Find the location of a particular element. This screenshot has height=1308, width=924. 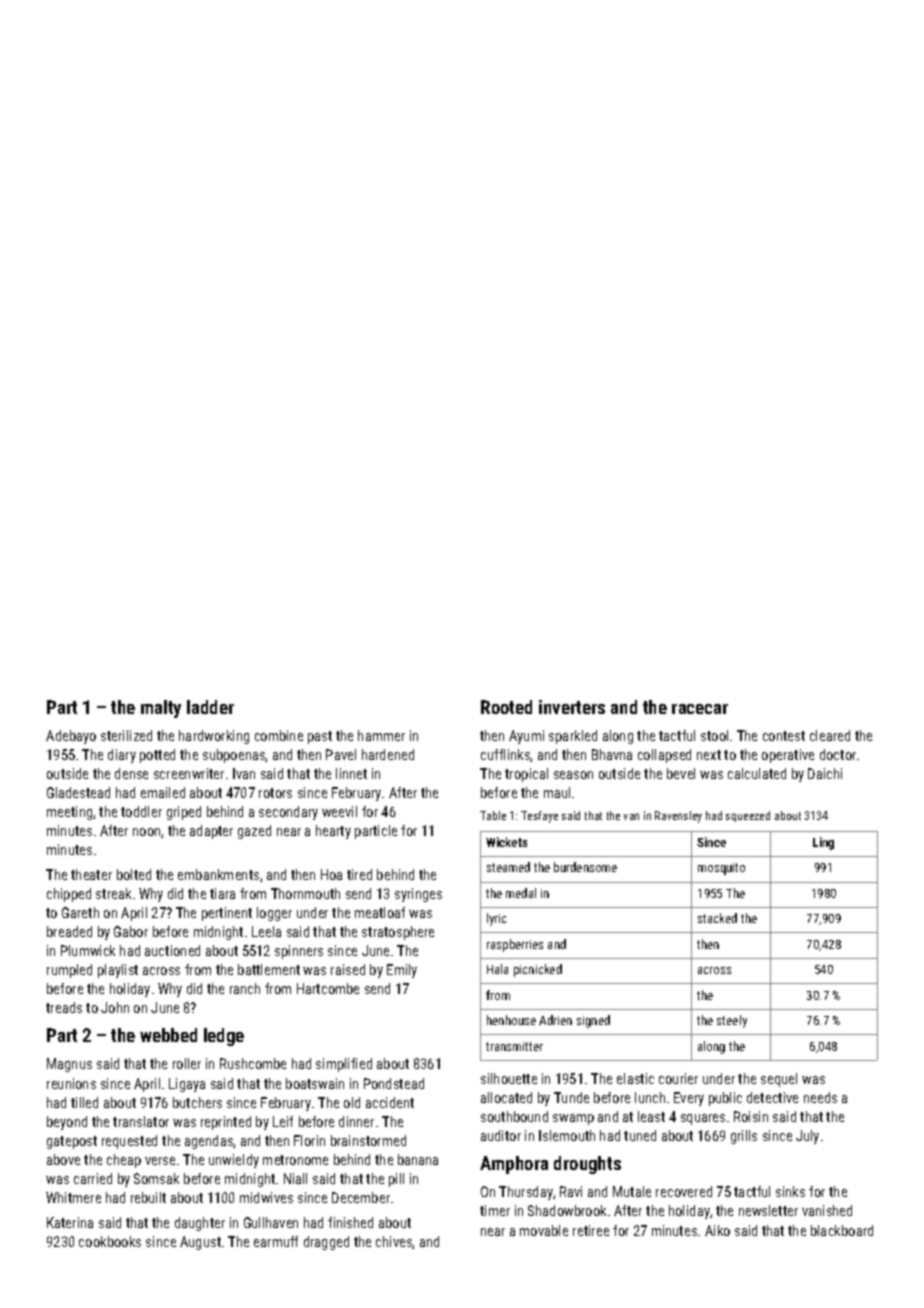

malty is located at coordinates (161, 709).
